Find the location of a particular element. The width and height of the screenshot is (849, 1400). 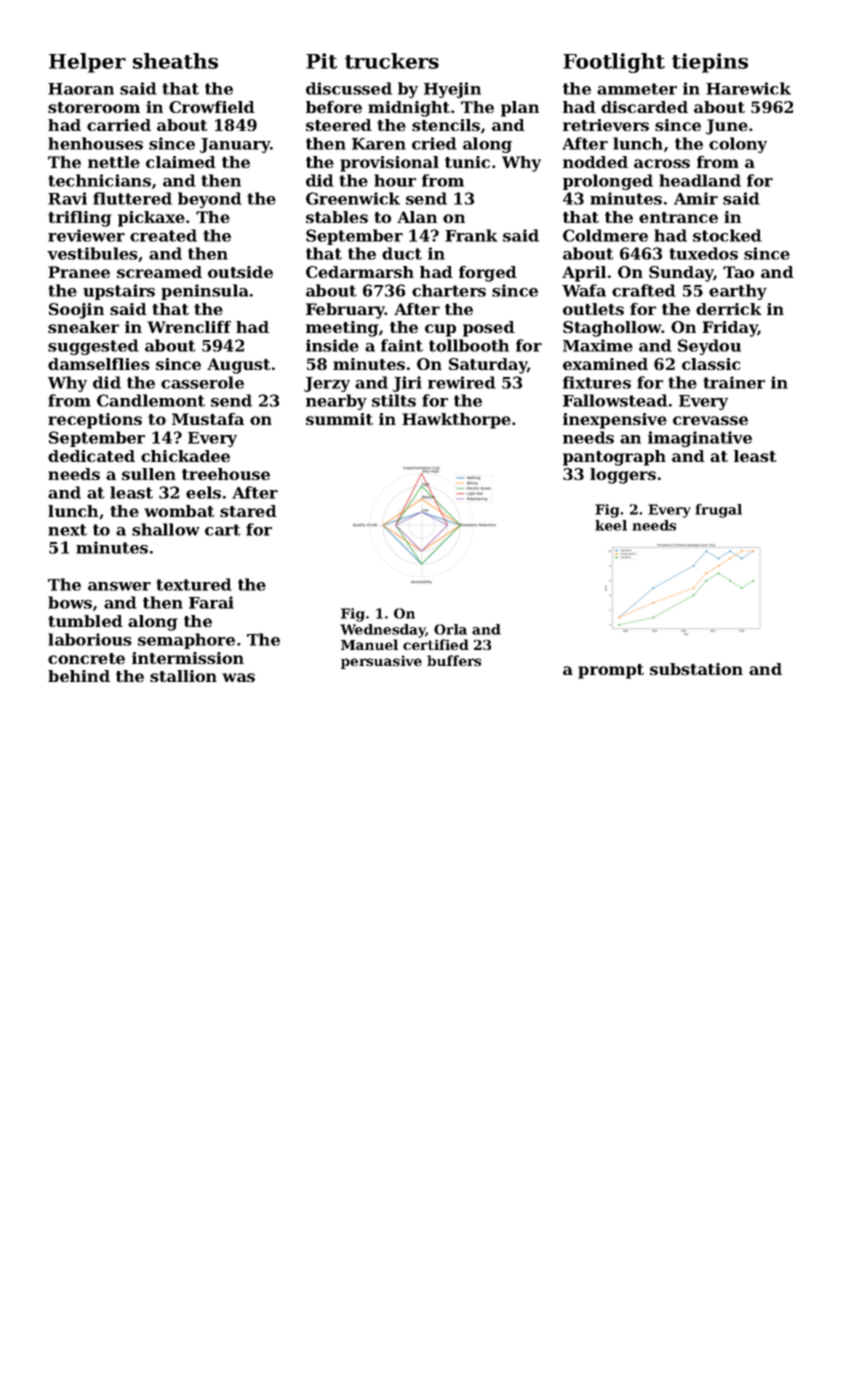

Orla is located at coordinates (450, 629).
